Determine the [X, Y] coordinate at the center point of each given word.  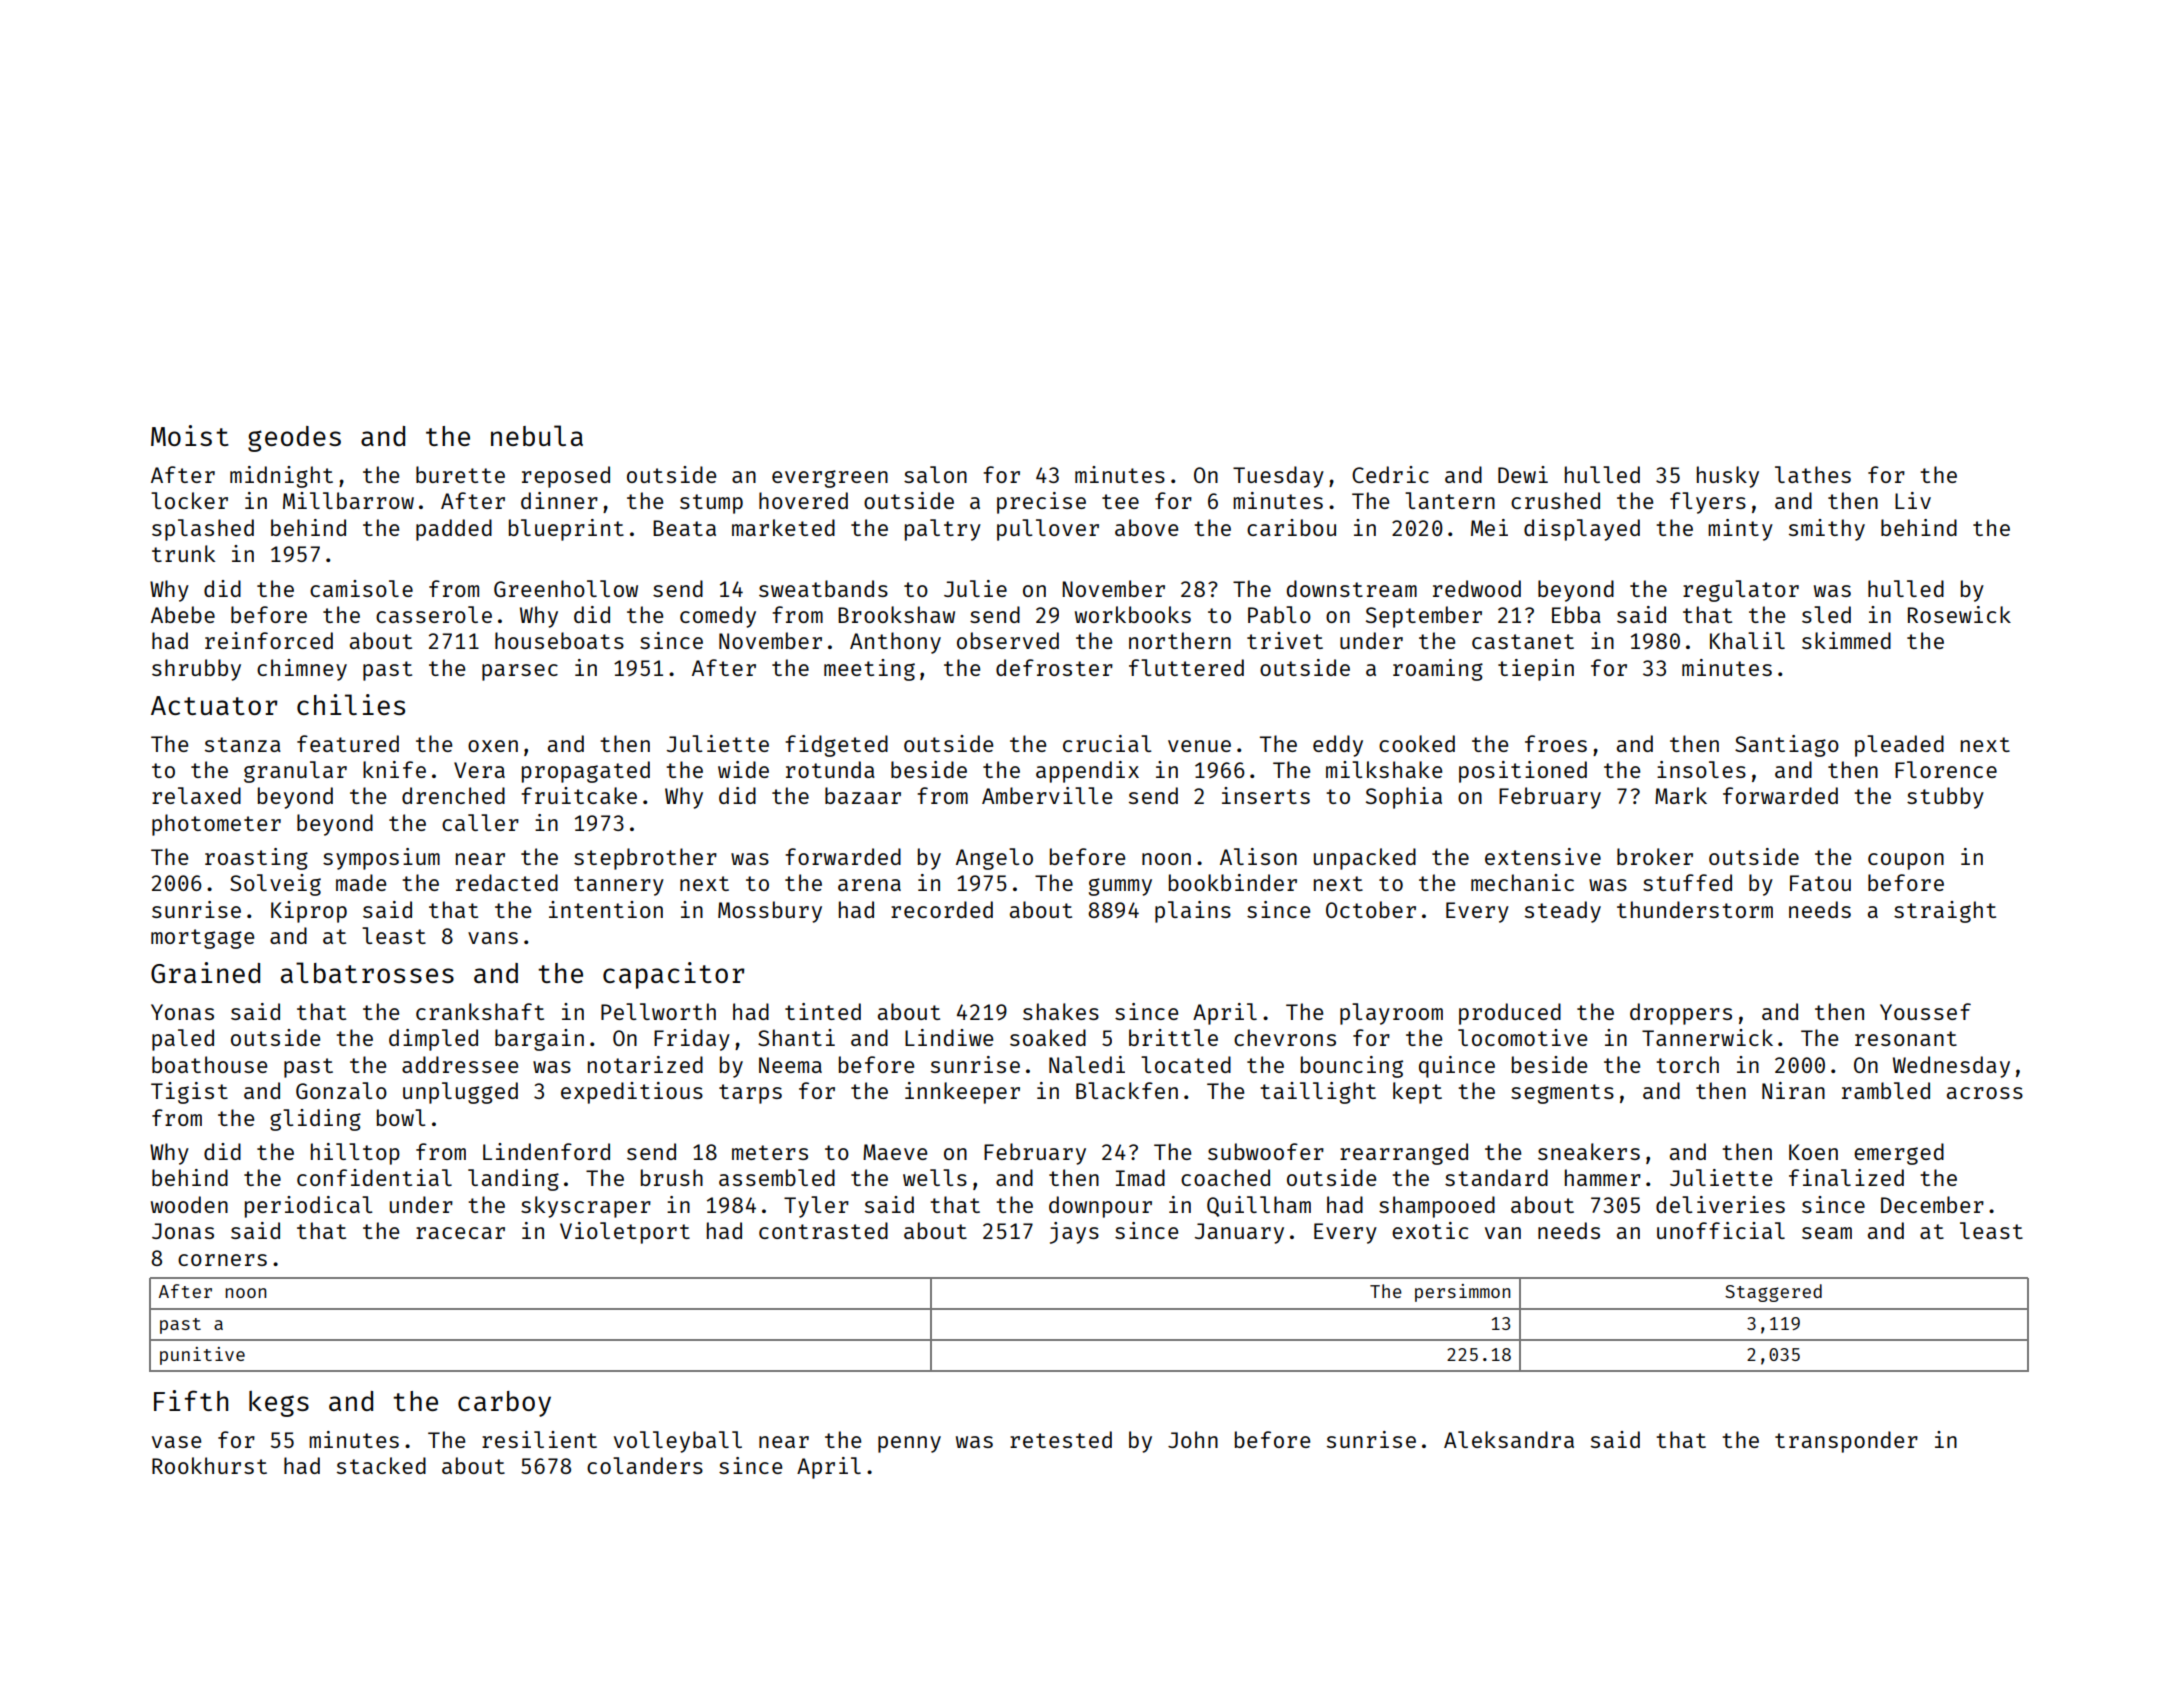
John [1193, 1439]
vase [176, 1442]
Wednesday [1951, 1067]
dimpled [433, 1040]
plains [1193, 912]
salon [935, 474]
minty [1740, 530]
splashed [203, 530]
